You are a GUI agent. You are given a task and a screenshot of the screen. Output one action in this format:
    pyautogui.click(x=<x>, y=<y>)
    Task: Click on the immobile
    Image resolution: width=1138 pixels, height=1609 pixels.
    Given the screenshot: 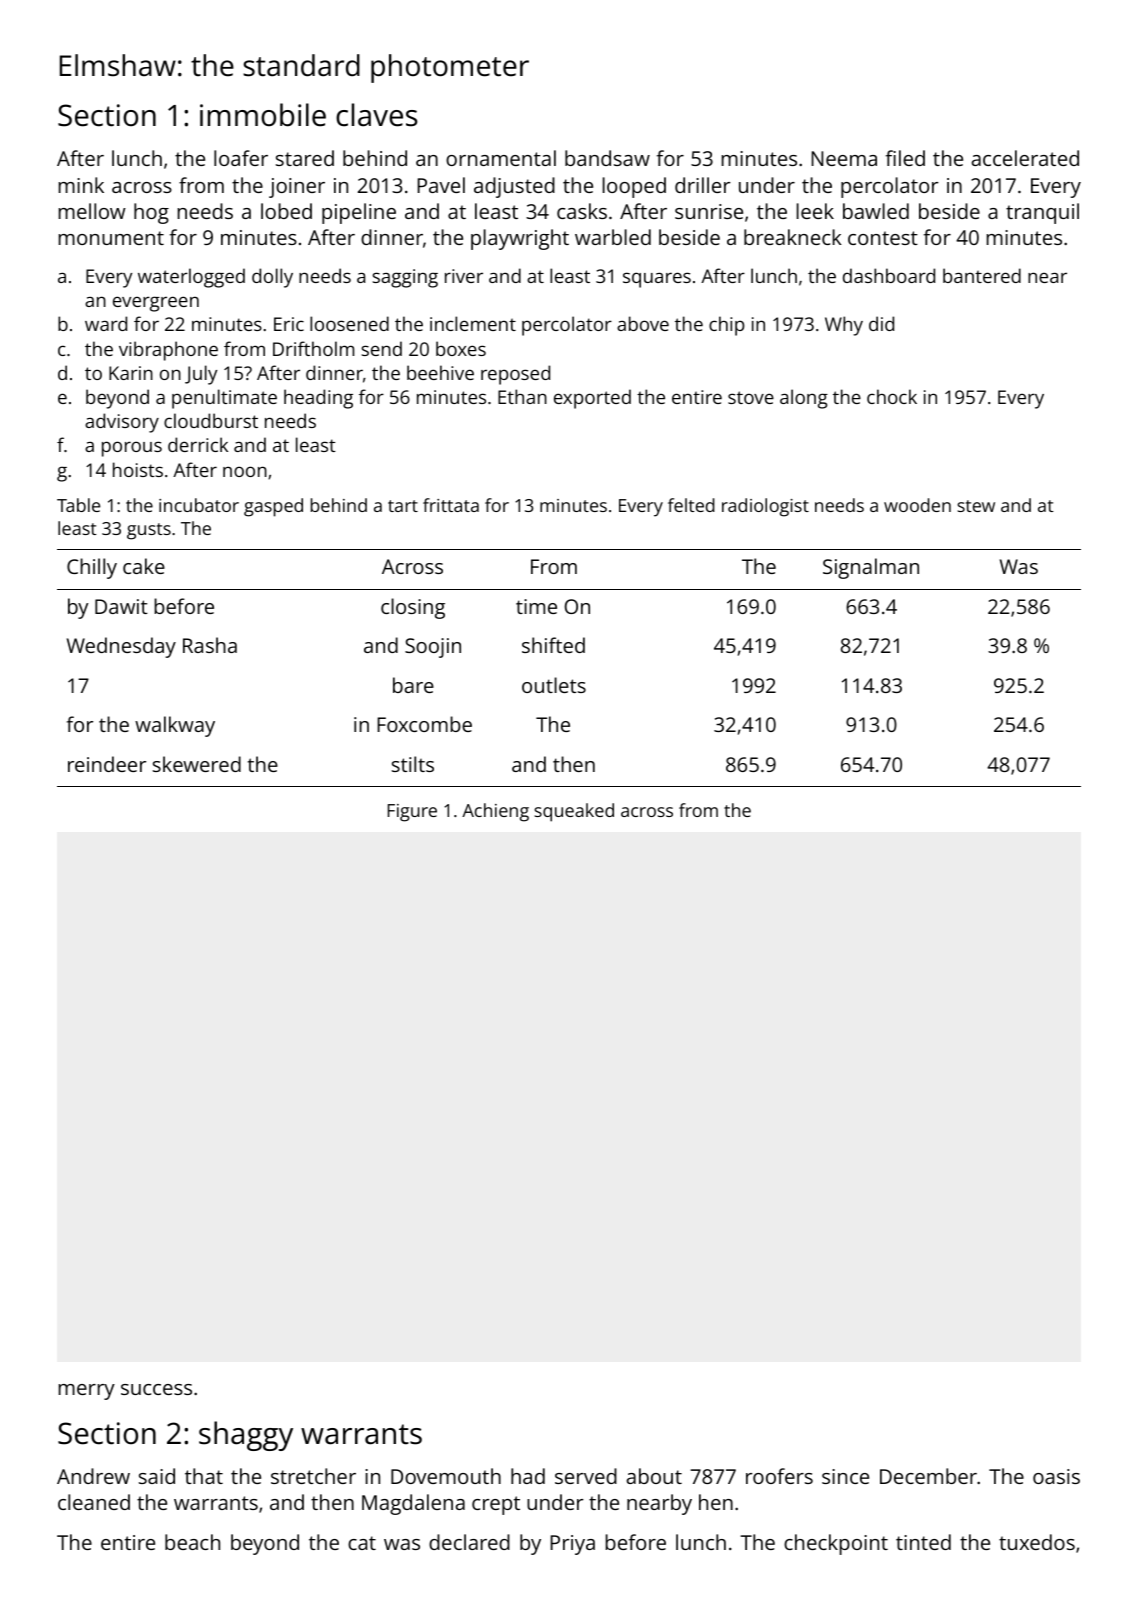 What is the action you would take?
    pyautogui.click(x=263, y=115)
